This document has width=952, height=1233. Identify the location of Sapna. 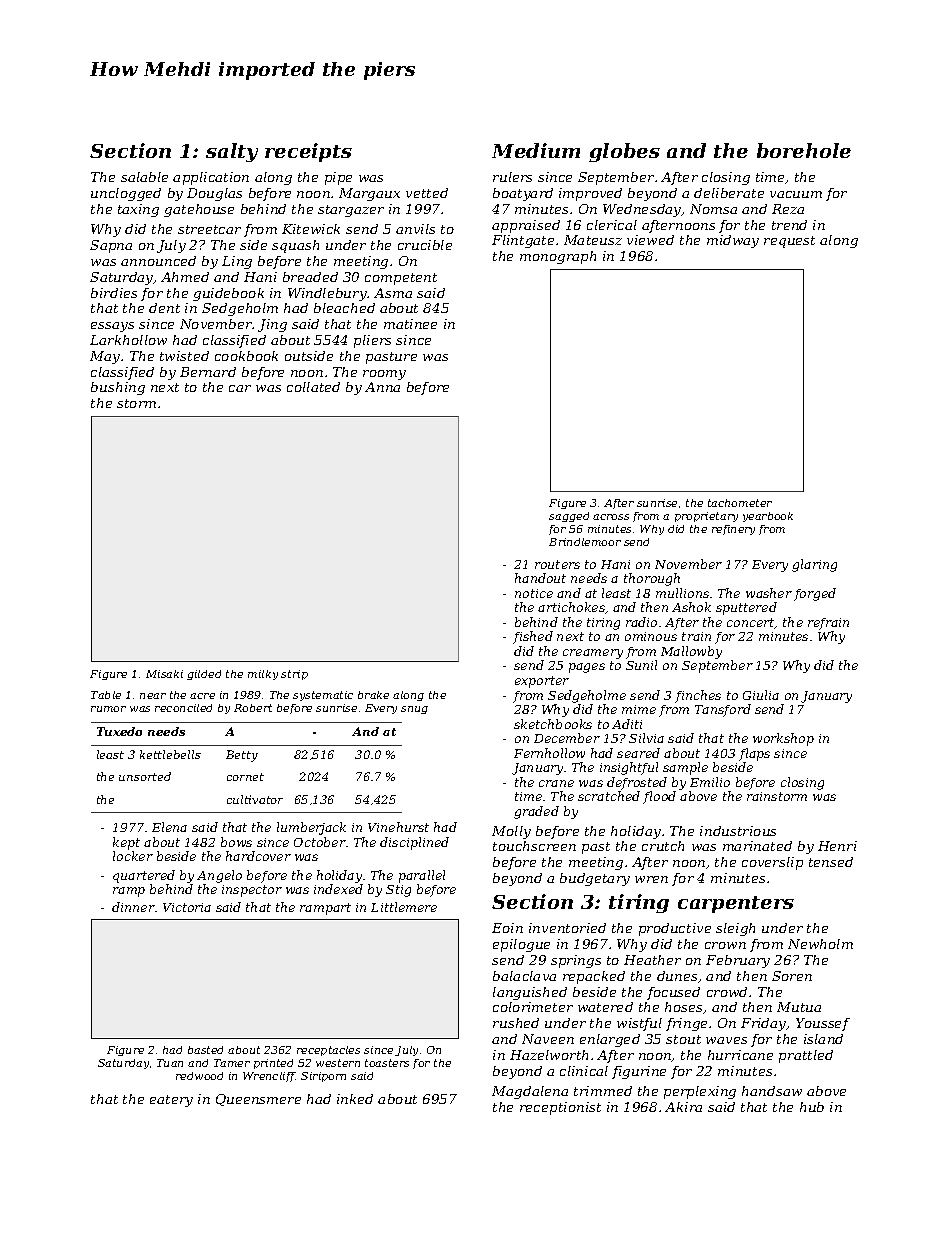
(111, 246).
